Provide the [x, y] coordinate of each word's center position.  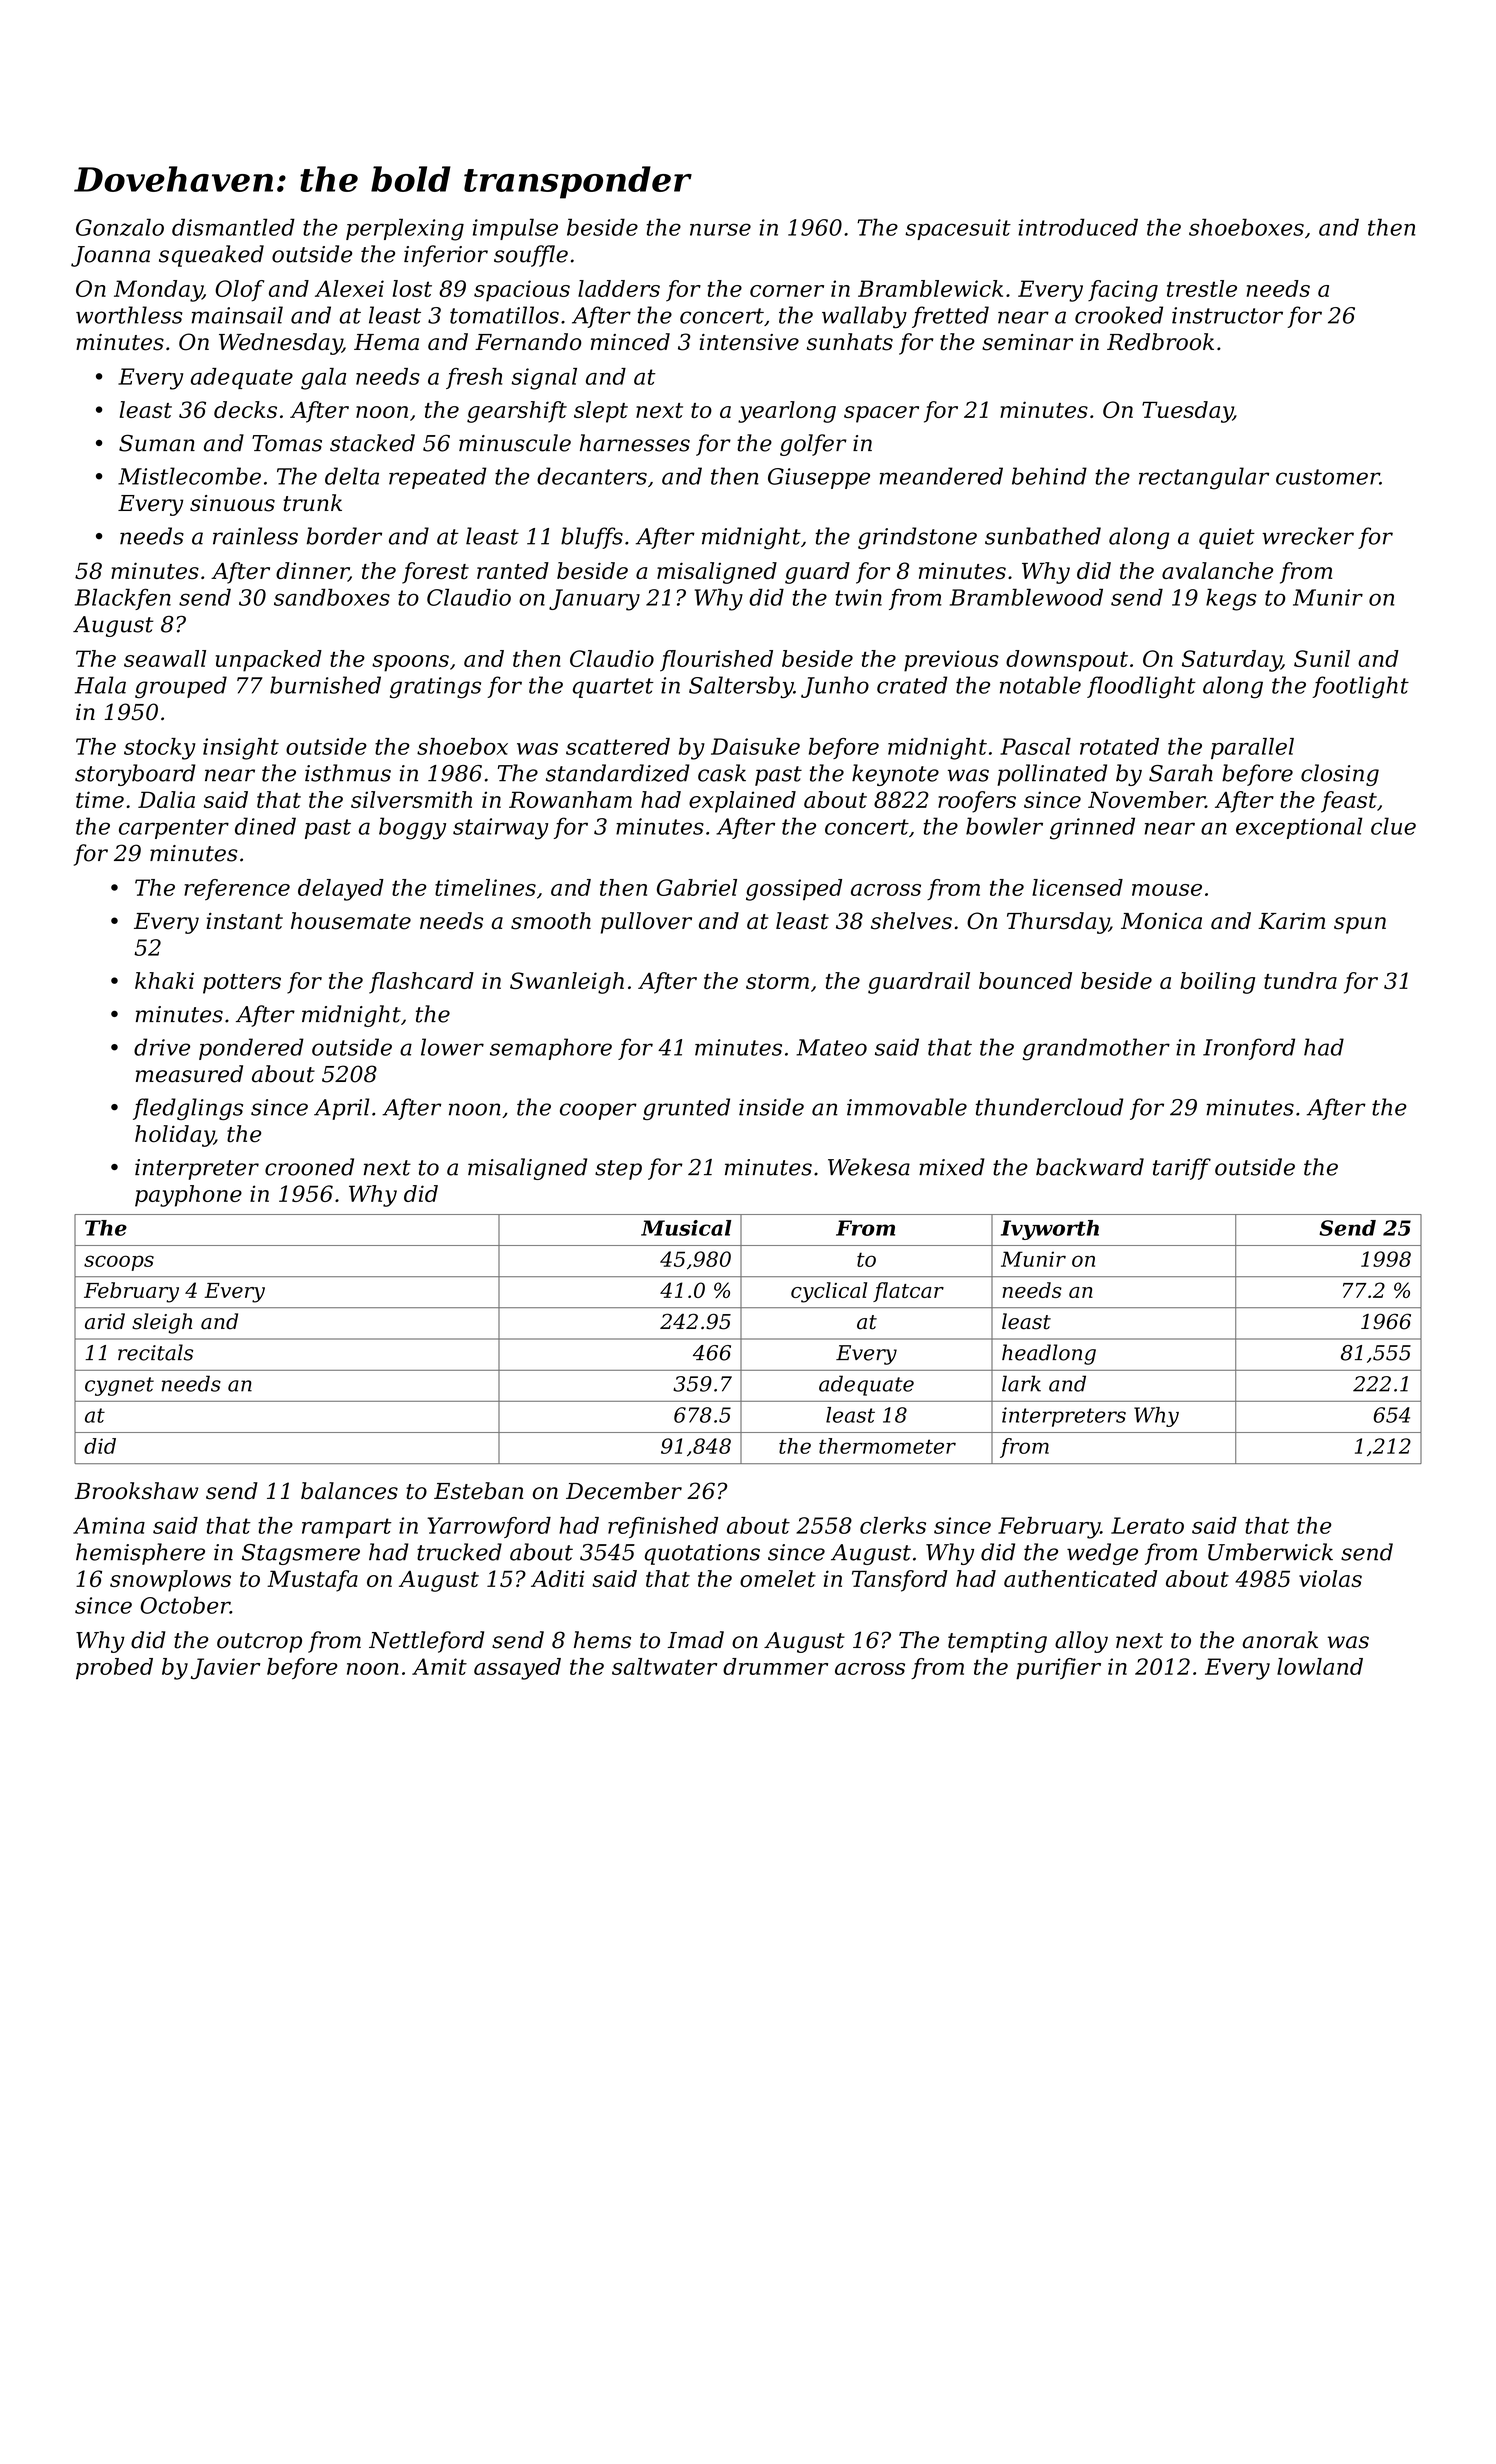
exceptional [1299, 828]
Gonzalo [120, 227]
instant [244, 921]
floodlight [1141, 687]
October [185, 1605]
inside [771, 1107]
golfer [813, 445]
